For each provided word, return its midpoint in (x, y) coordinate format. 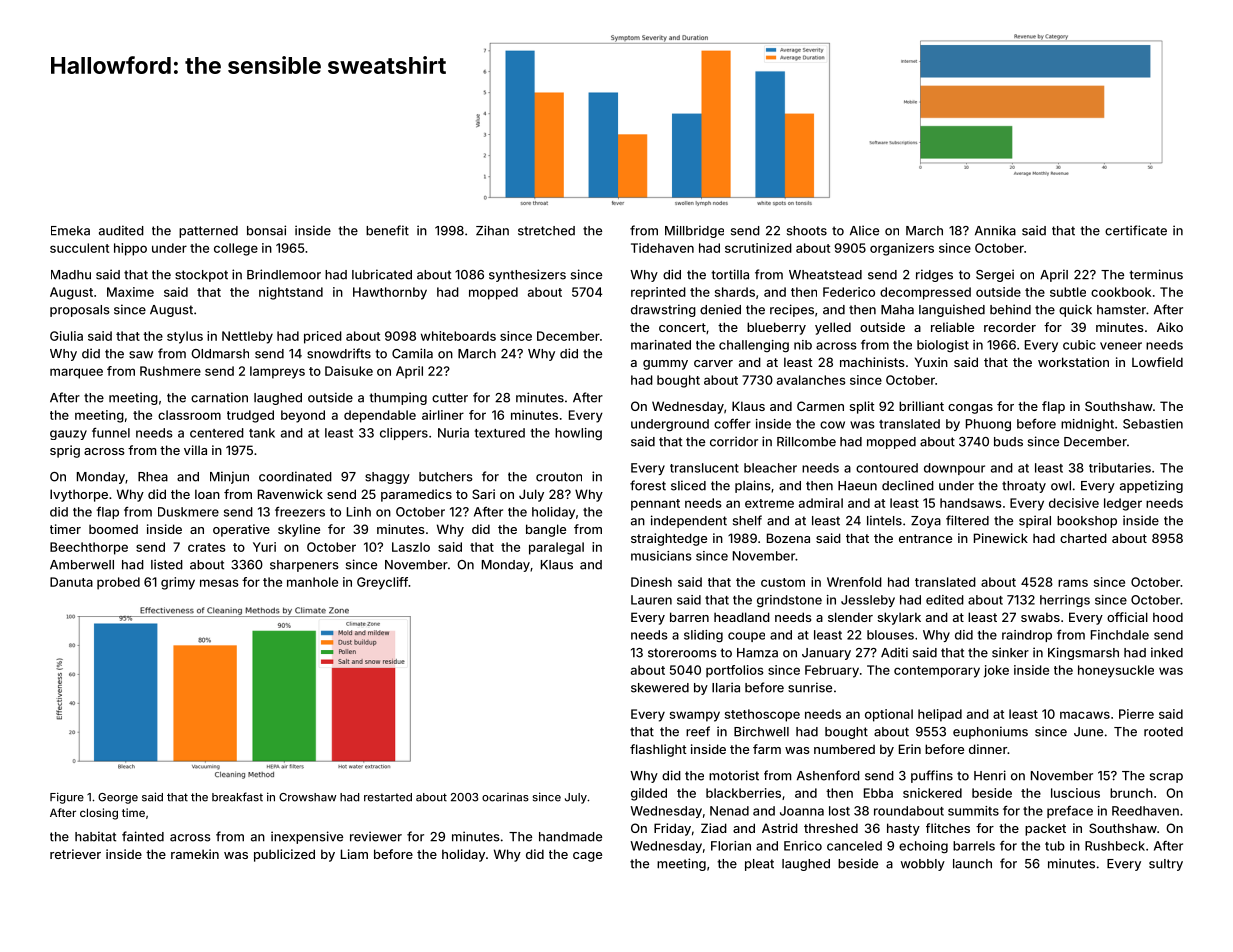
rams (1073, 583)
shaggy (387, 478)
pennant (655, 505)
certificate (1136, 230)
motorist (734, 775)
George (118, 798)
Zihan (492, 230)
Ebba (878, 793)
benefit (387, 230)
